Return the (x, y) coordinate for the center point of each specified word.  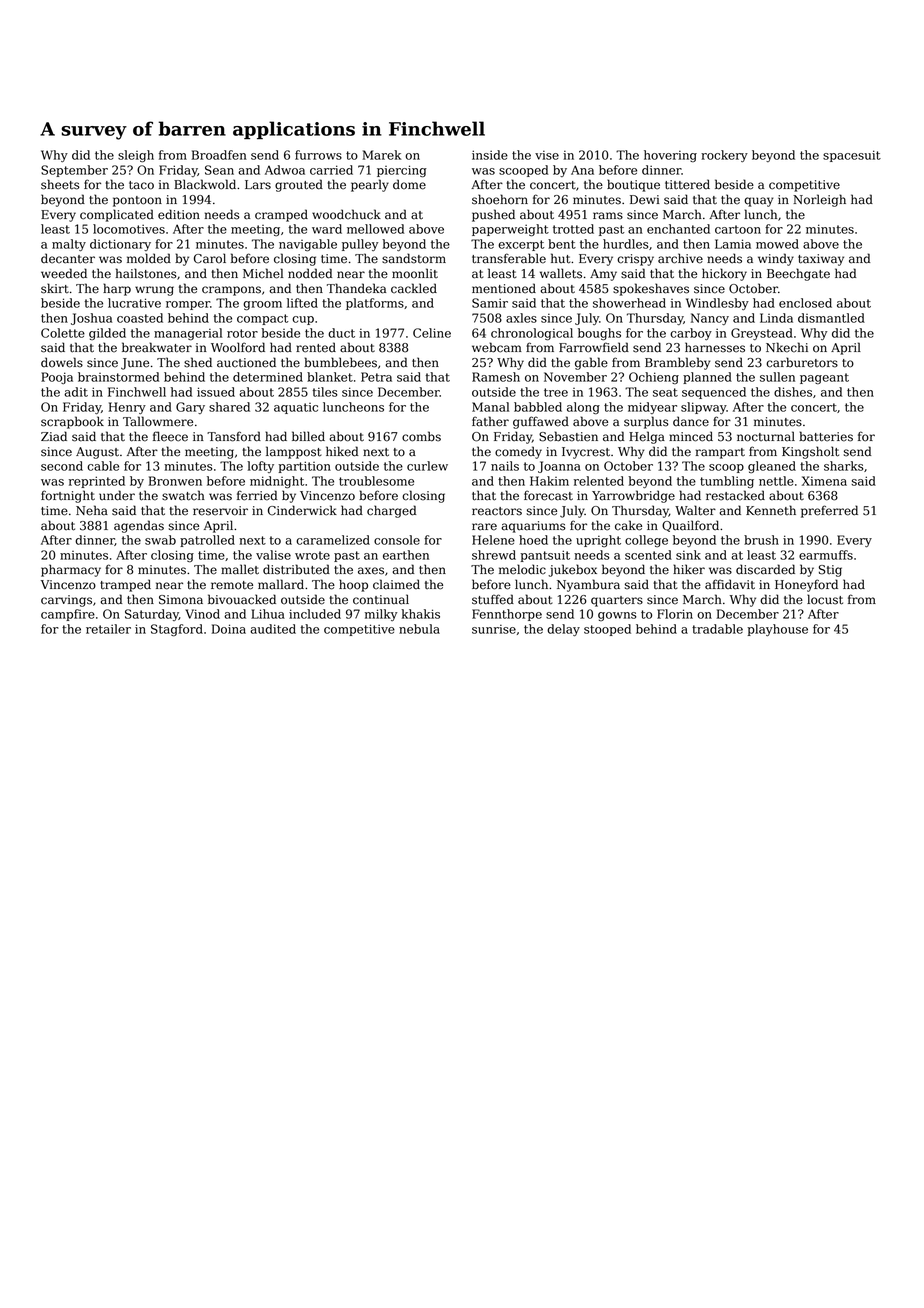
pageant (824, 378)
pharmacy (71, 570)
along (583, 408)
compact (262, 319)
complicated (117, 215)
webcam (497, 347)
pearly (370, 185)
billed (308, 436)
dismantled (831, 318)
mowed (777, 244)
